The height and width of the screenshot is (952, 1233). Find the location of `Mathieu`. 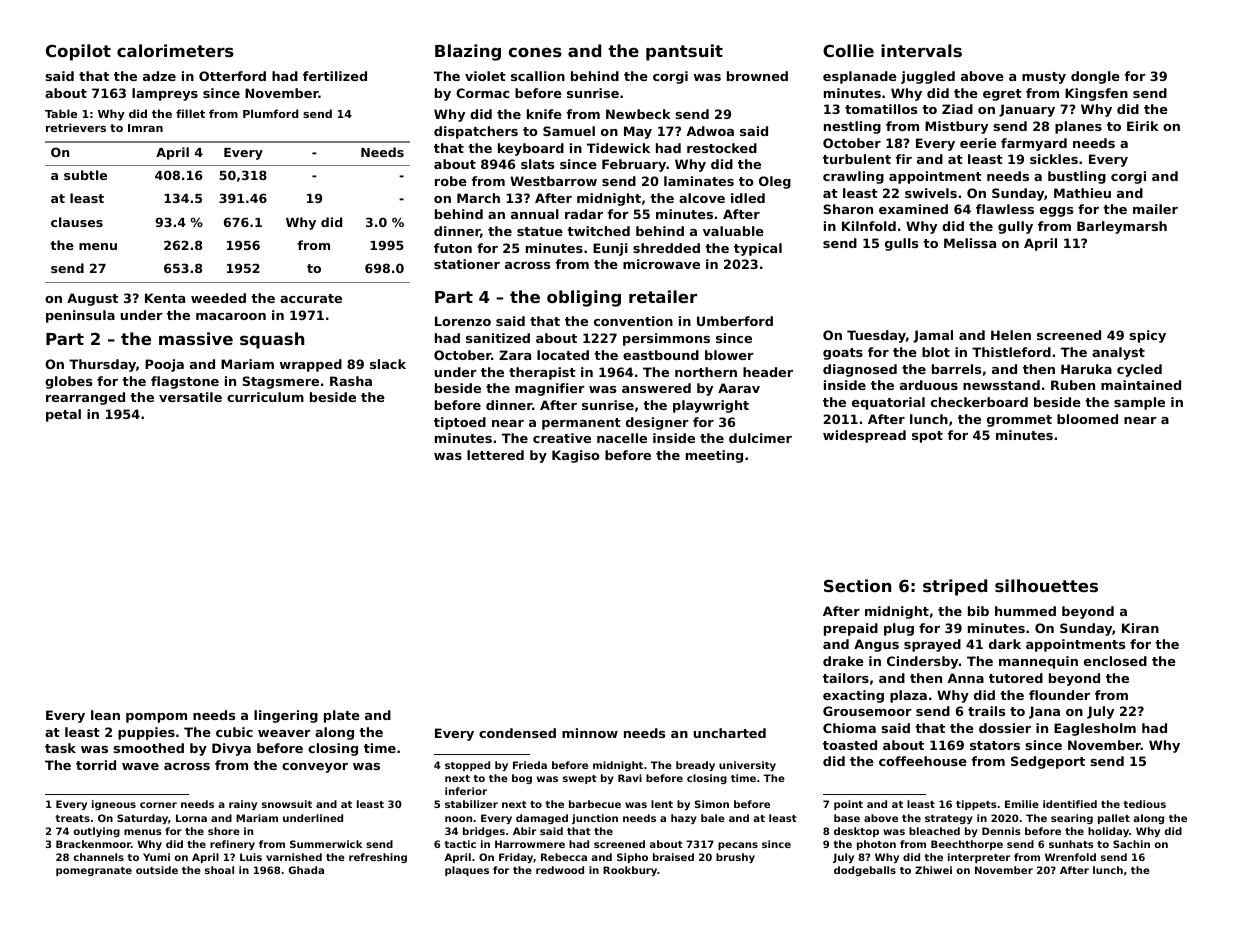

Mathieu is located at coordinates (1082, 193).
